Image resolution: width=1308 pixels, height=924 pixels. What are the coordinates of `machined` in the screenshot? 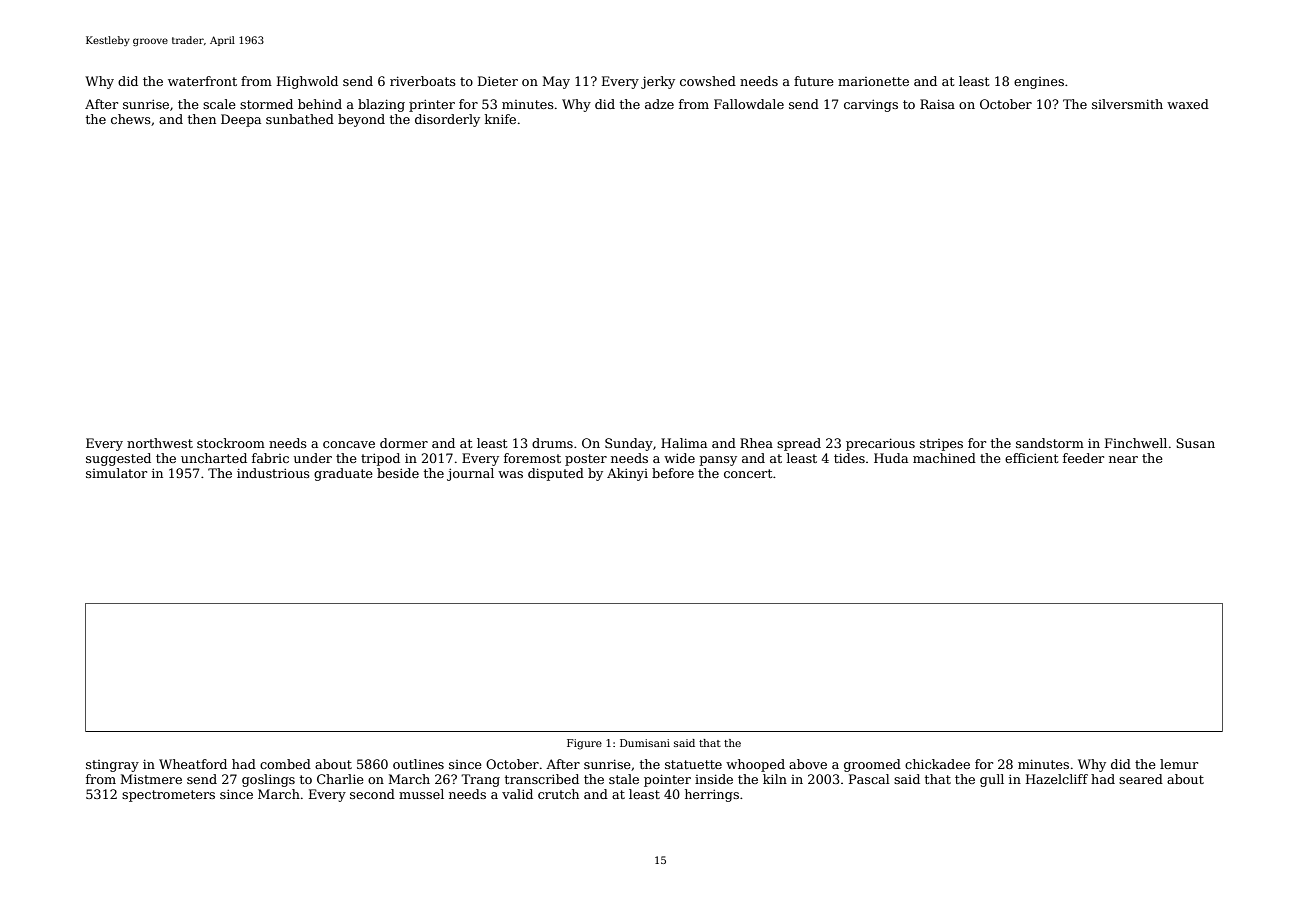 It's located at (944, 458).
